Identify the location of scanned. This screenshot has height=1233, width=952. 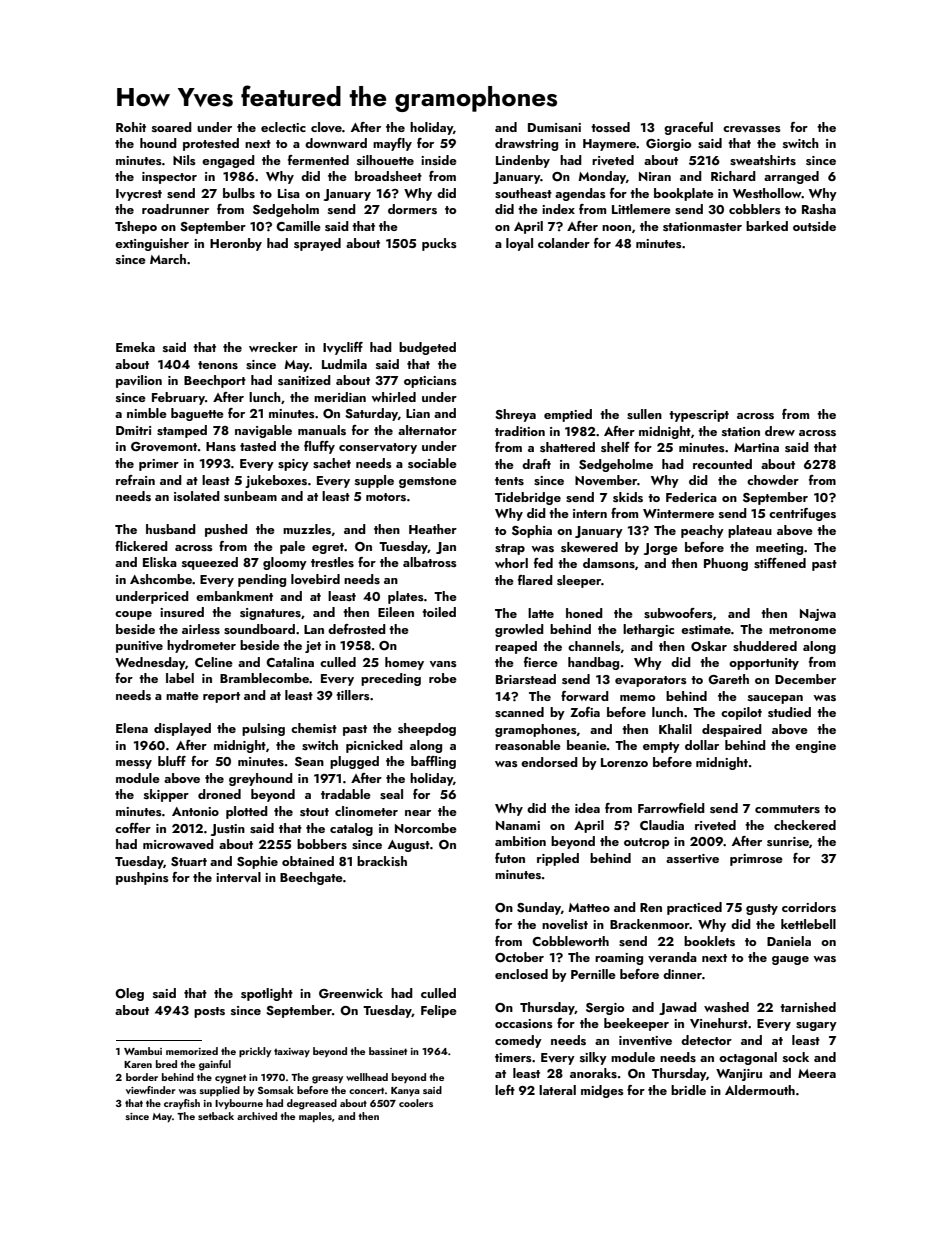
(519, 712).
